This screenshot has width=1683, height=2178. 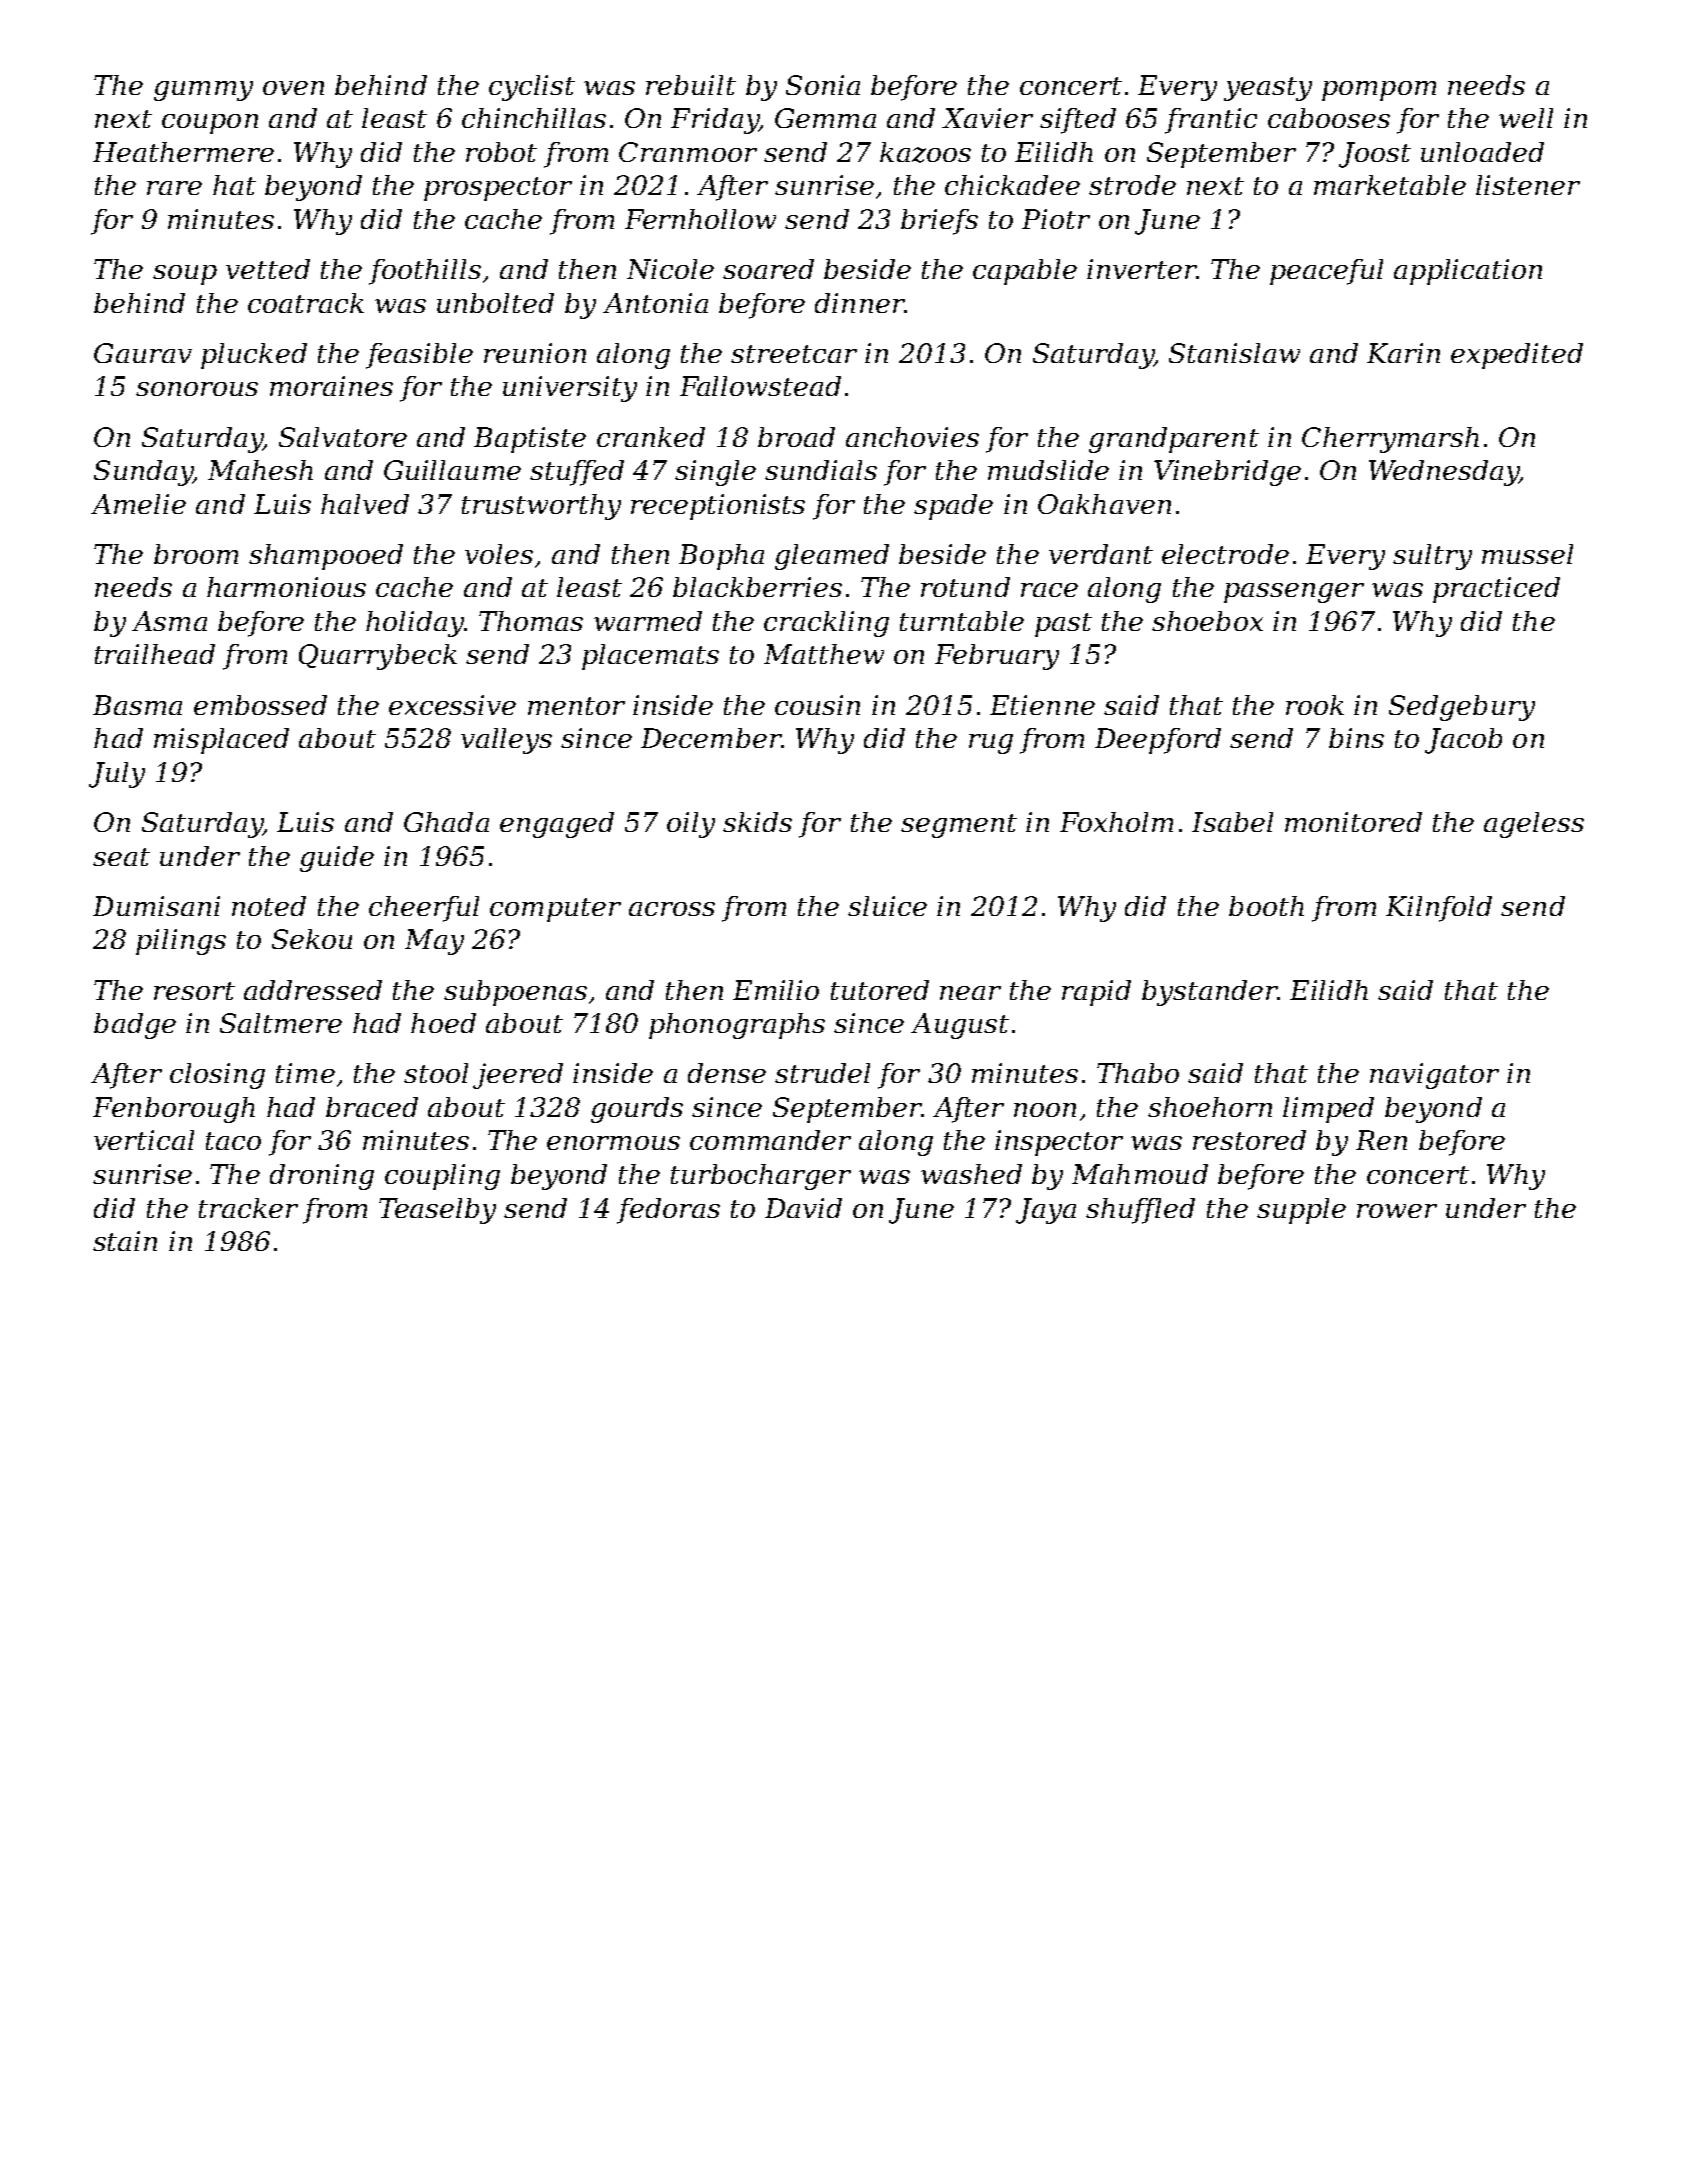 What do you see at coordinates (1462, 708) in the screenshot?
I see `Sedgebury` at bounding box center [1462, 708].
